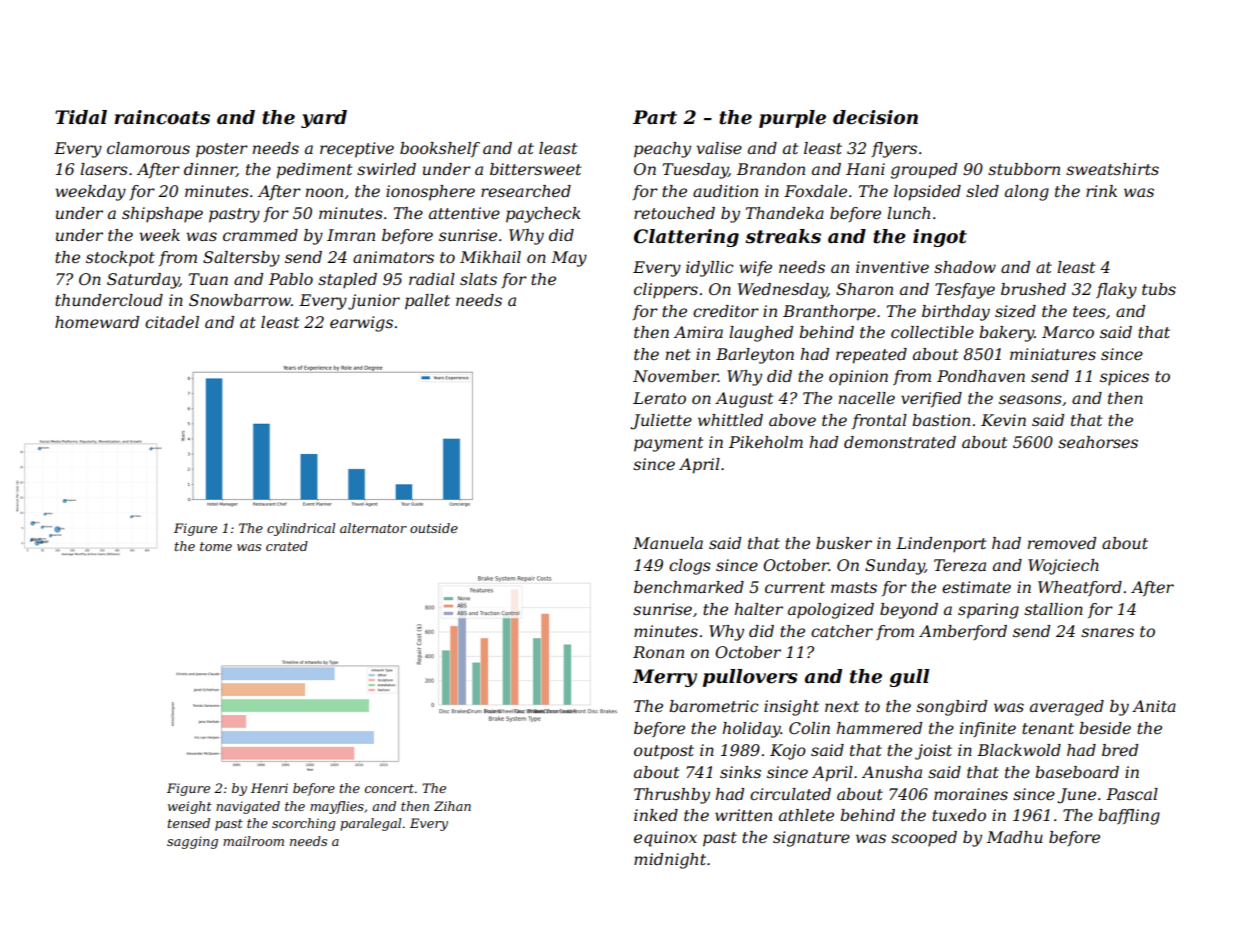 The height and width of the page is (952, 1233). I want to click on sagging, so click(192, 842).
